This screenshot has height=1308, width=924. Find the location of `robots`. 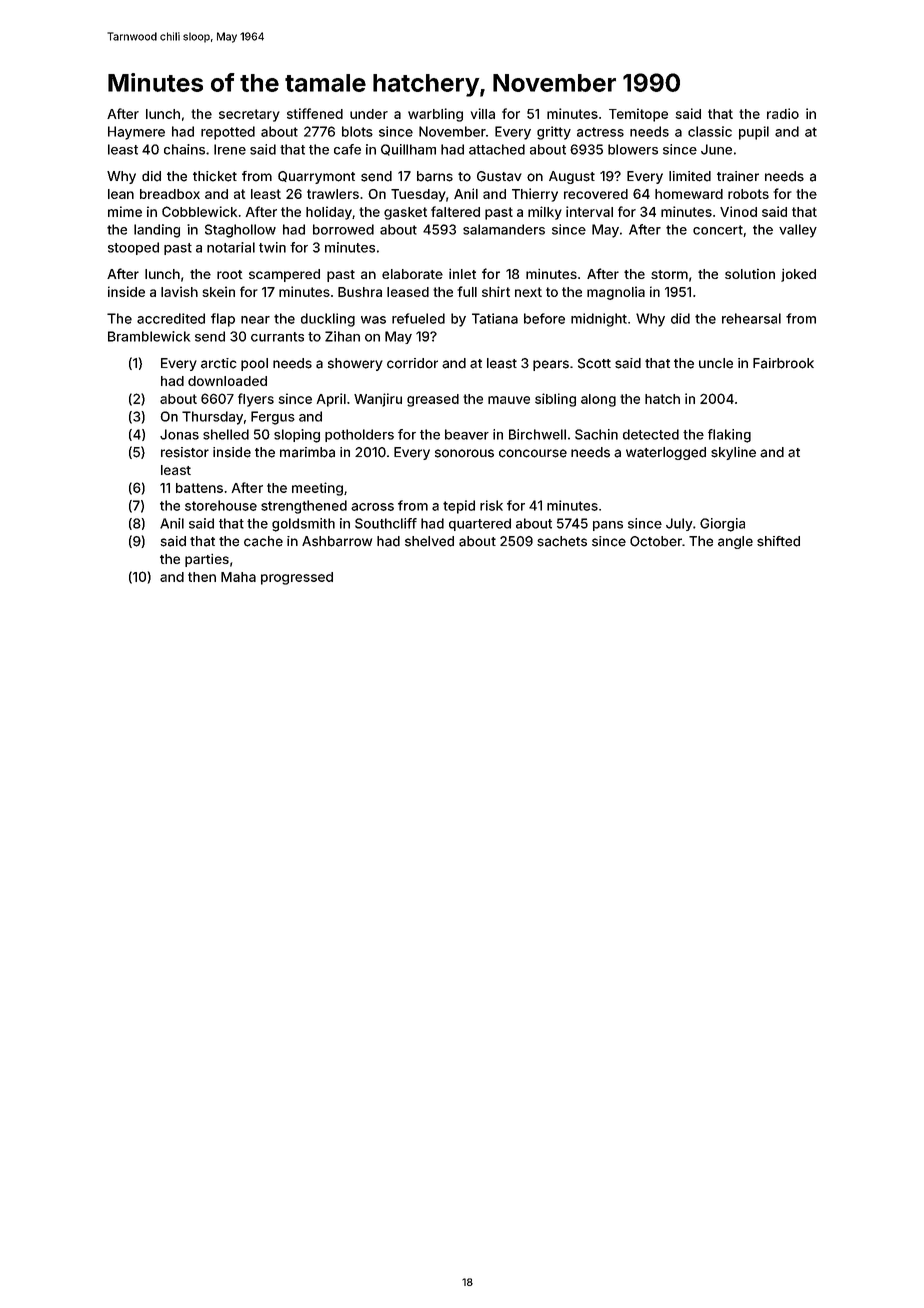

robots is located at coordinates (748, 194).
